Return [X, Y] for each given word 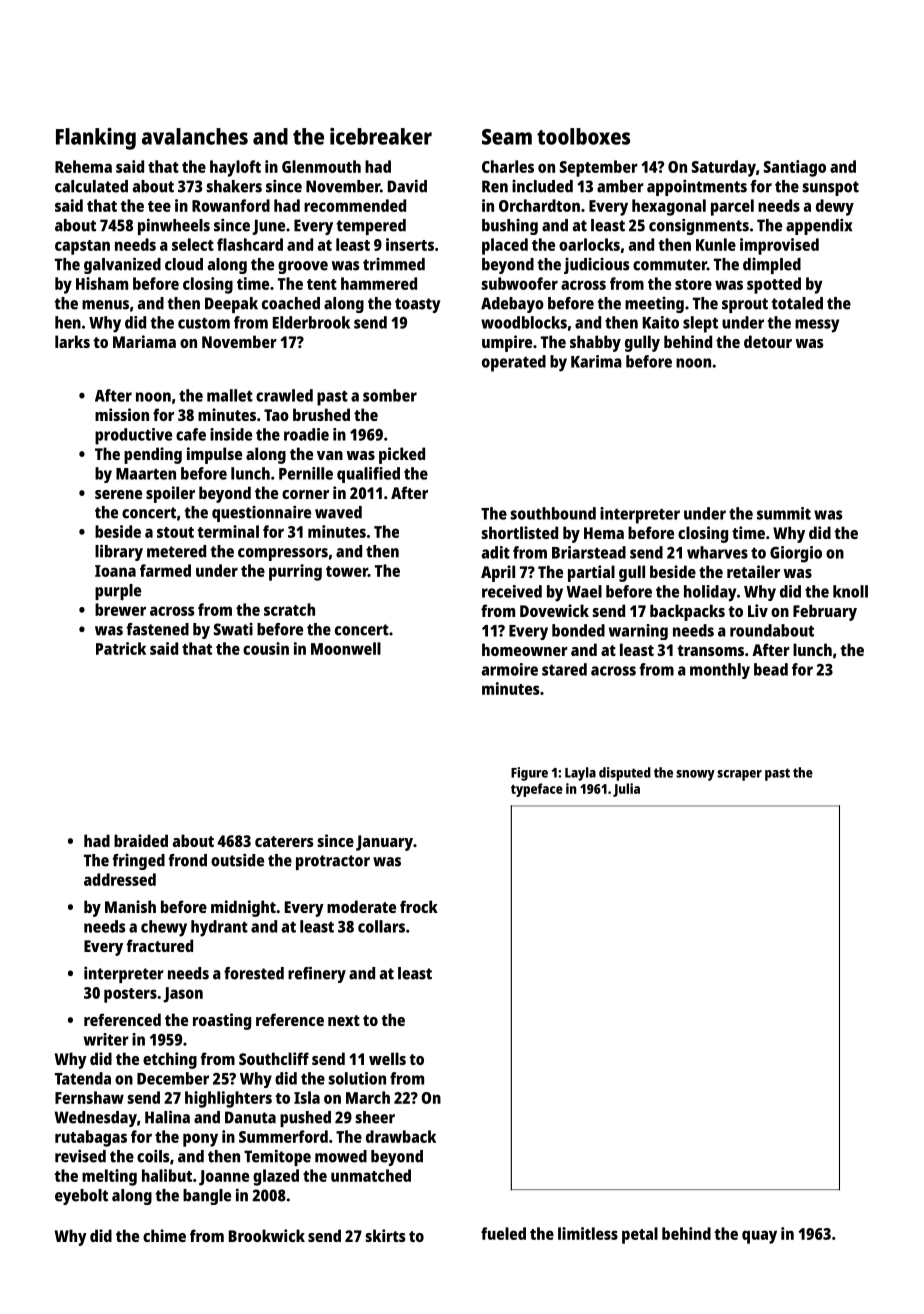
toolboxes [583, 136]
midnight [243, 908]
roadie [306, 434]
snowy [695, 775]
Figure [529, 774]
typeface [537, 790]
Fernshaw [89, 1097]
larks [72, 341]
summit [784, 513]
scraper [739, 775]
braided [141, 840]
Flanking [96, 139]
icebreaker [381, 136]
